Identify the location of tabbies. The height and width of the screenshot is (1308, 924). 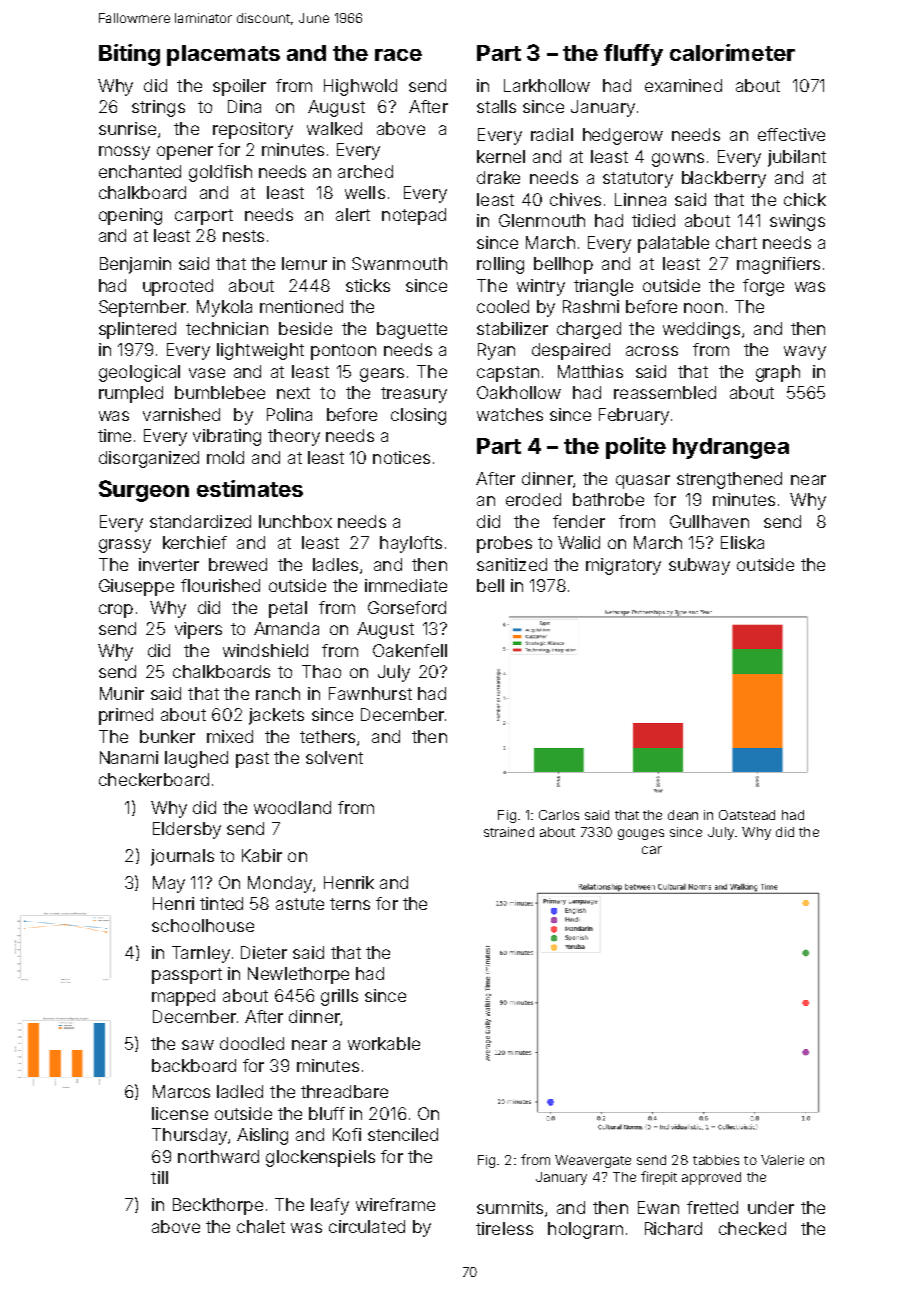
(716, 1160).
